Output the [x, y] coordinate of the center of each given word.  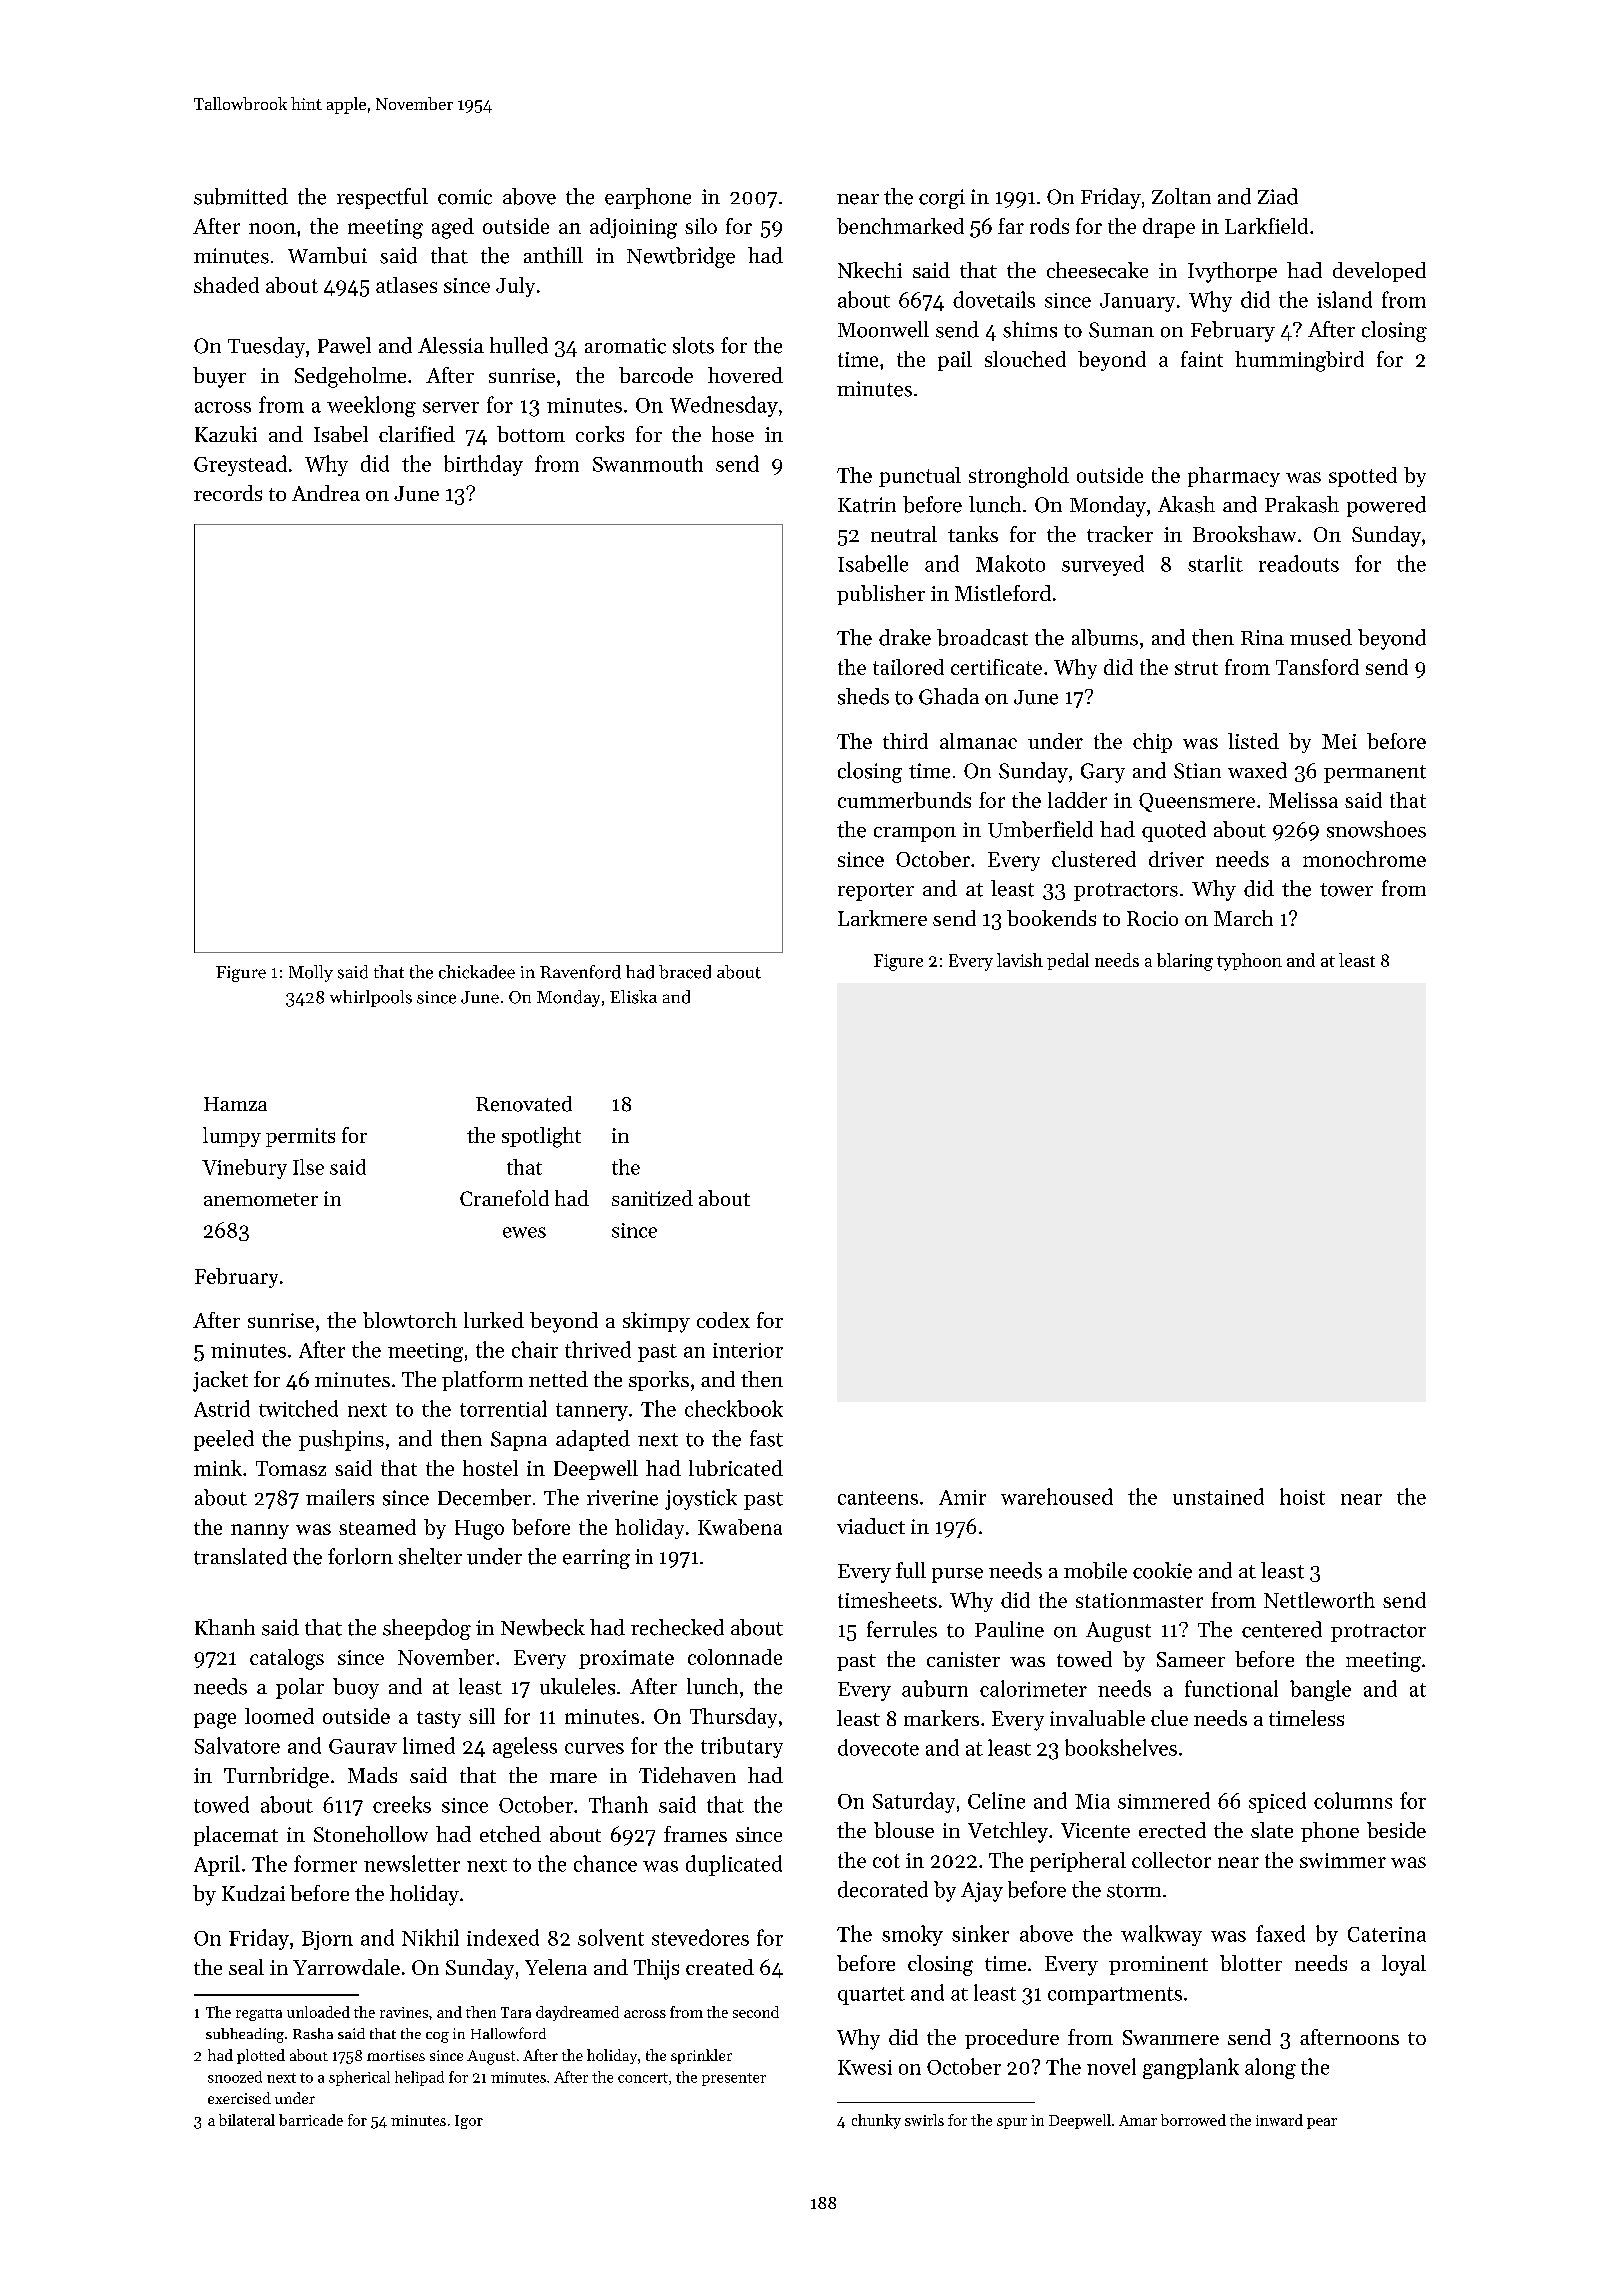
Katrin [867, 505]
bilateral [247, 2120]
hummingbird [1299, 361]
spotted [1363, 477]
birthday [483, 465]
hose [733, 434]
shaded [226, 285]
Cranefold [504, 1198]
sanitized [652, 1198]
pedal [1068, 961]
